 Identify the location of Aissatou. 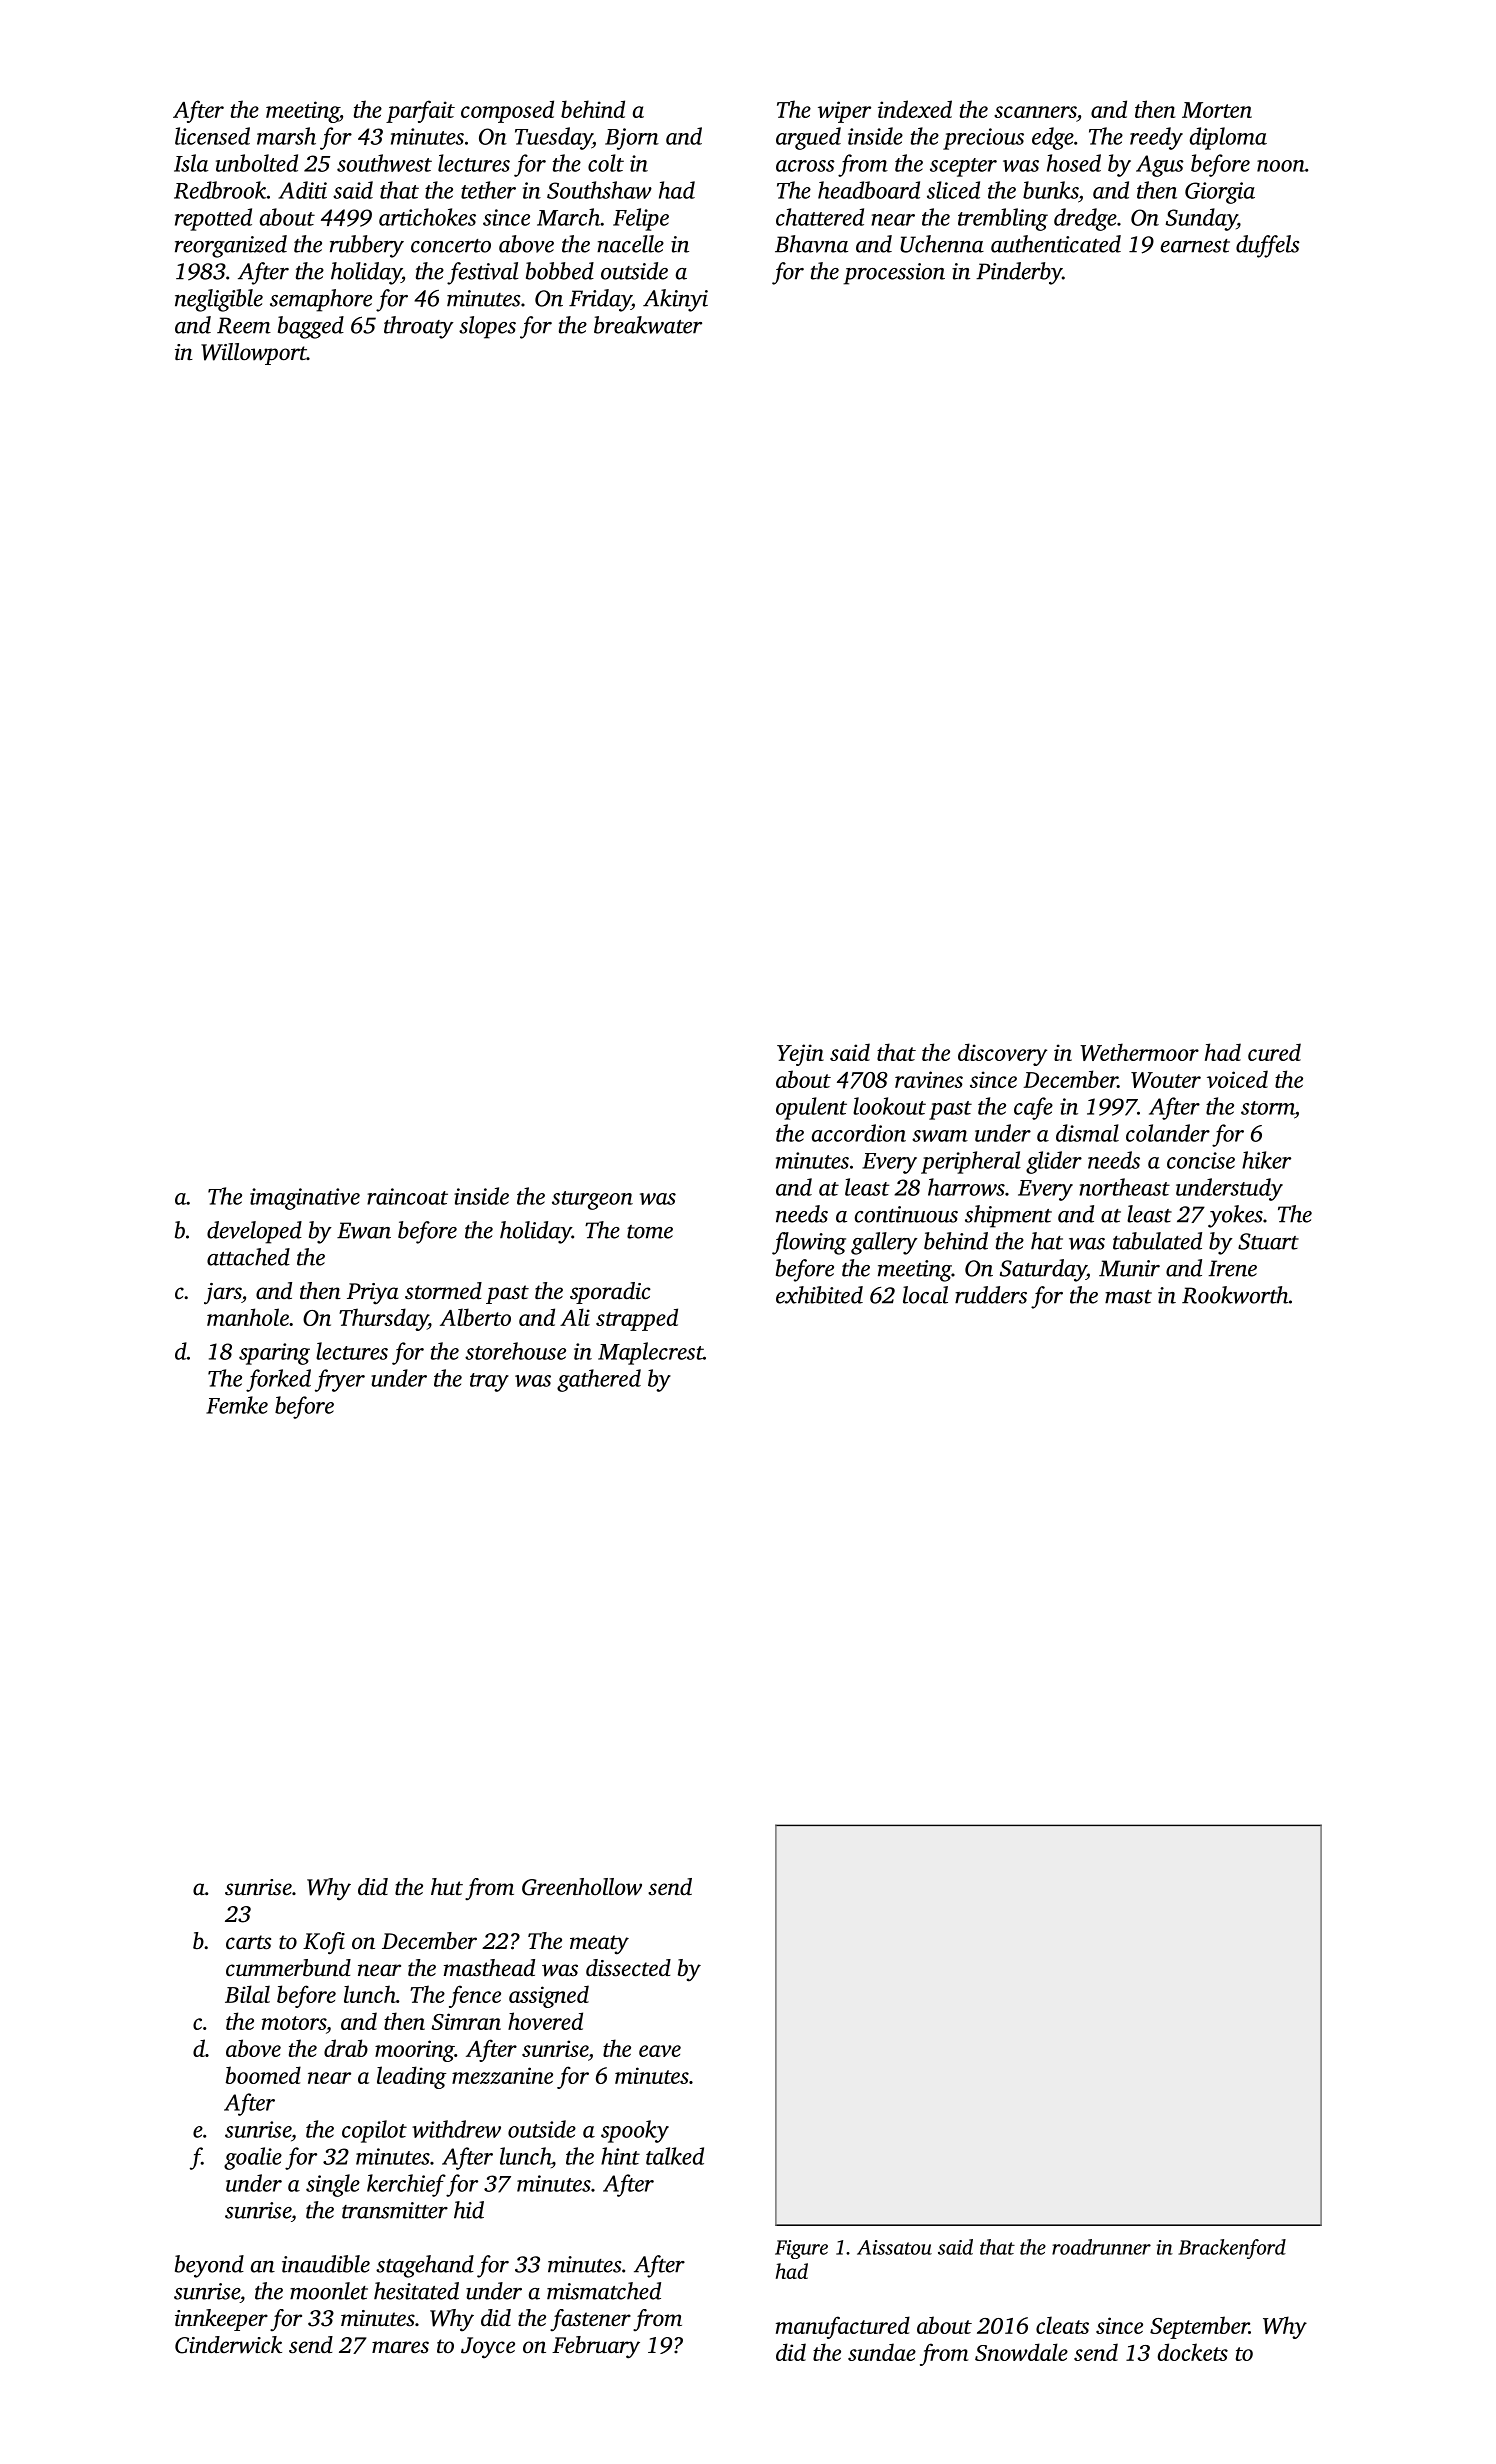
(894, 2247).
